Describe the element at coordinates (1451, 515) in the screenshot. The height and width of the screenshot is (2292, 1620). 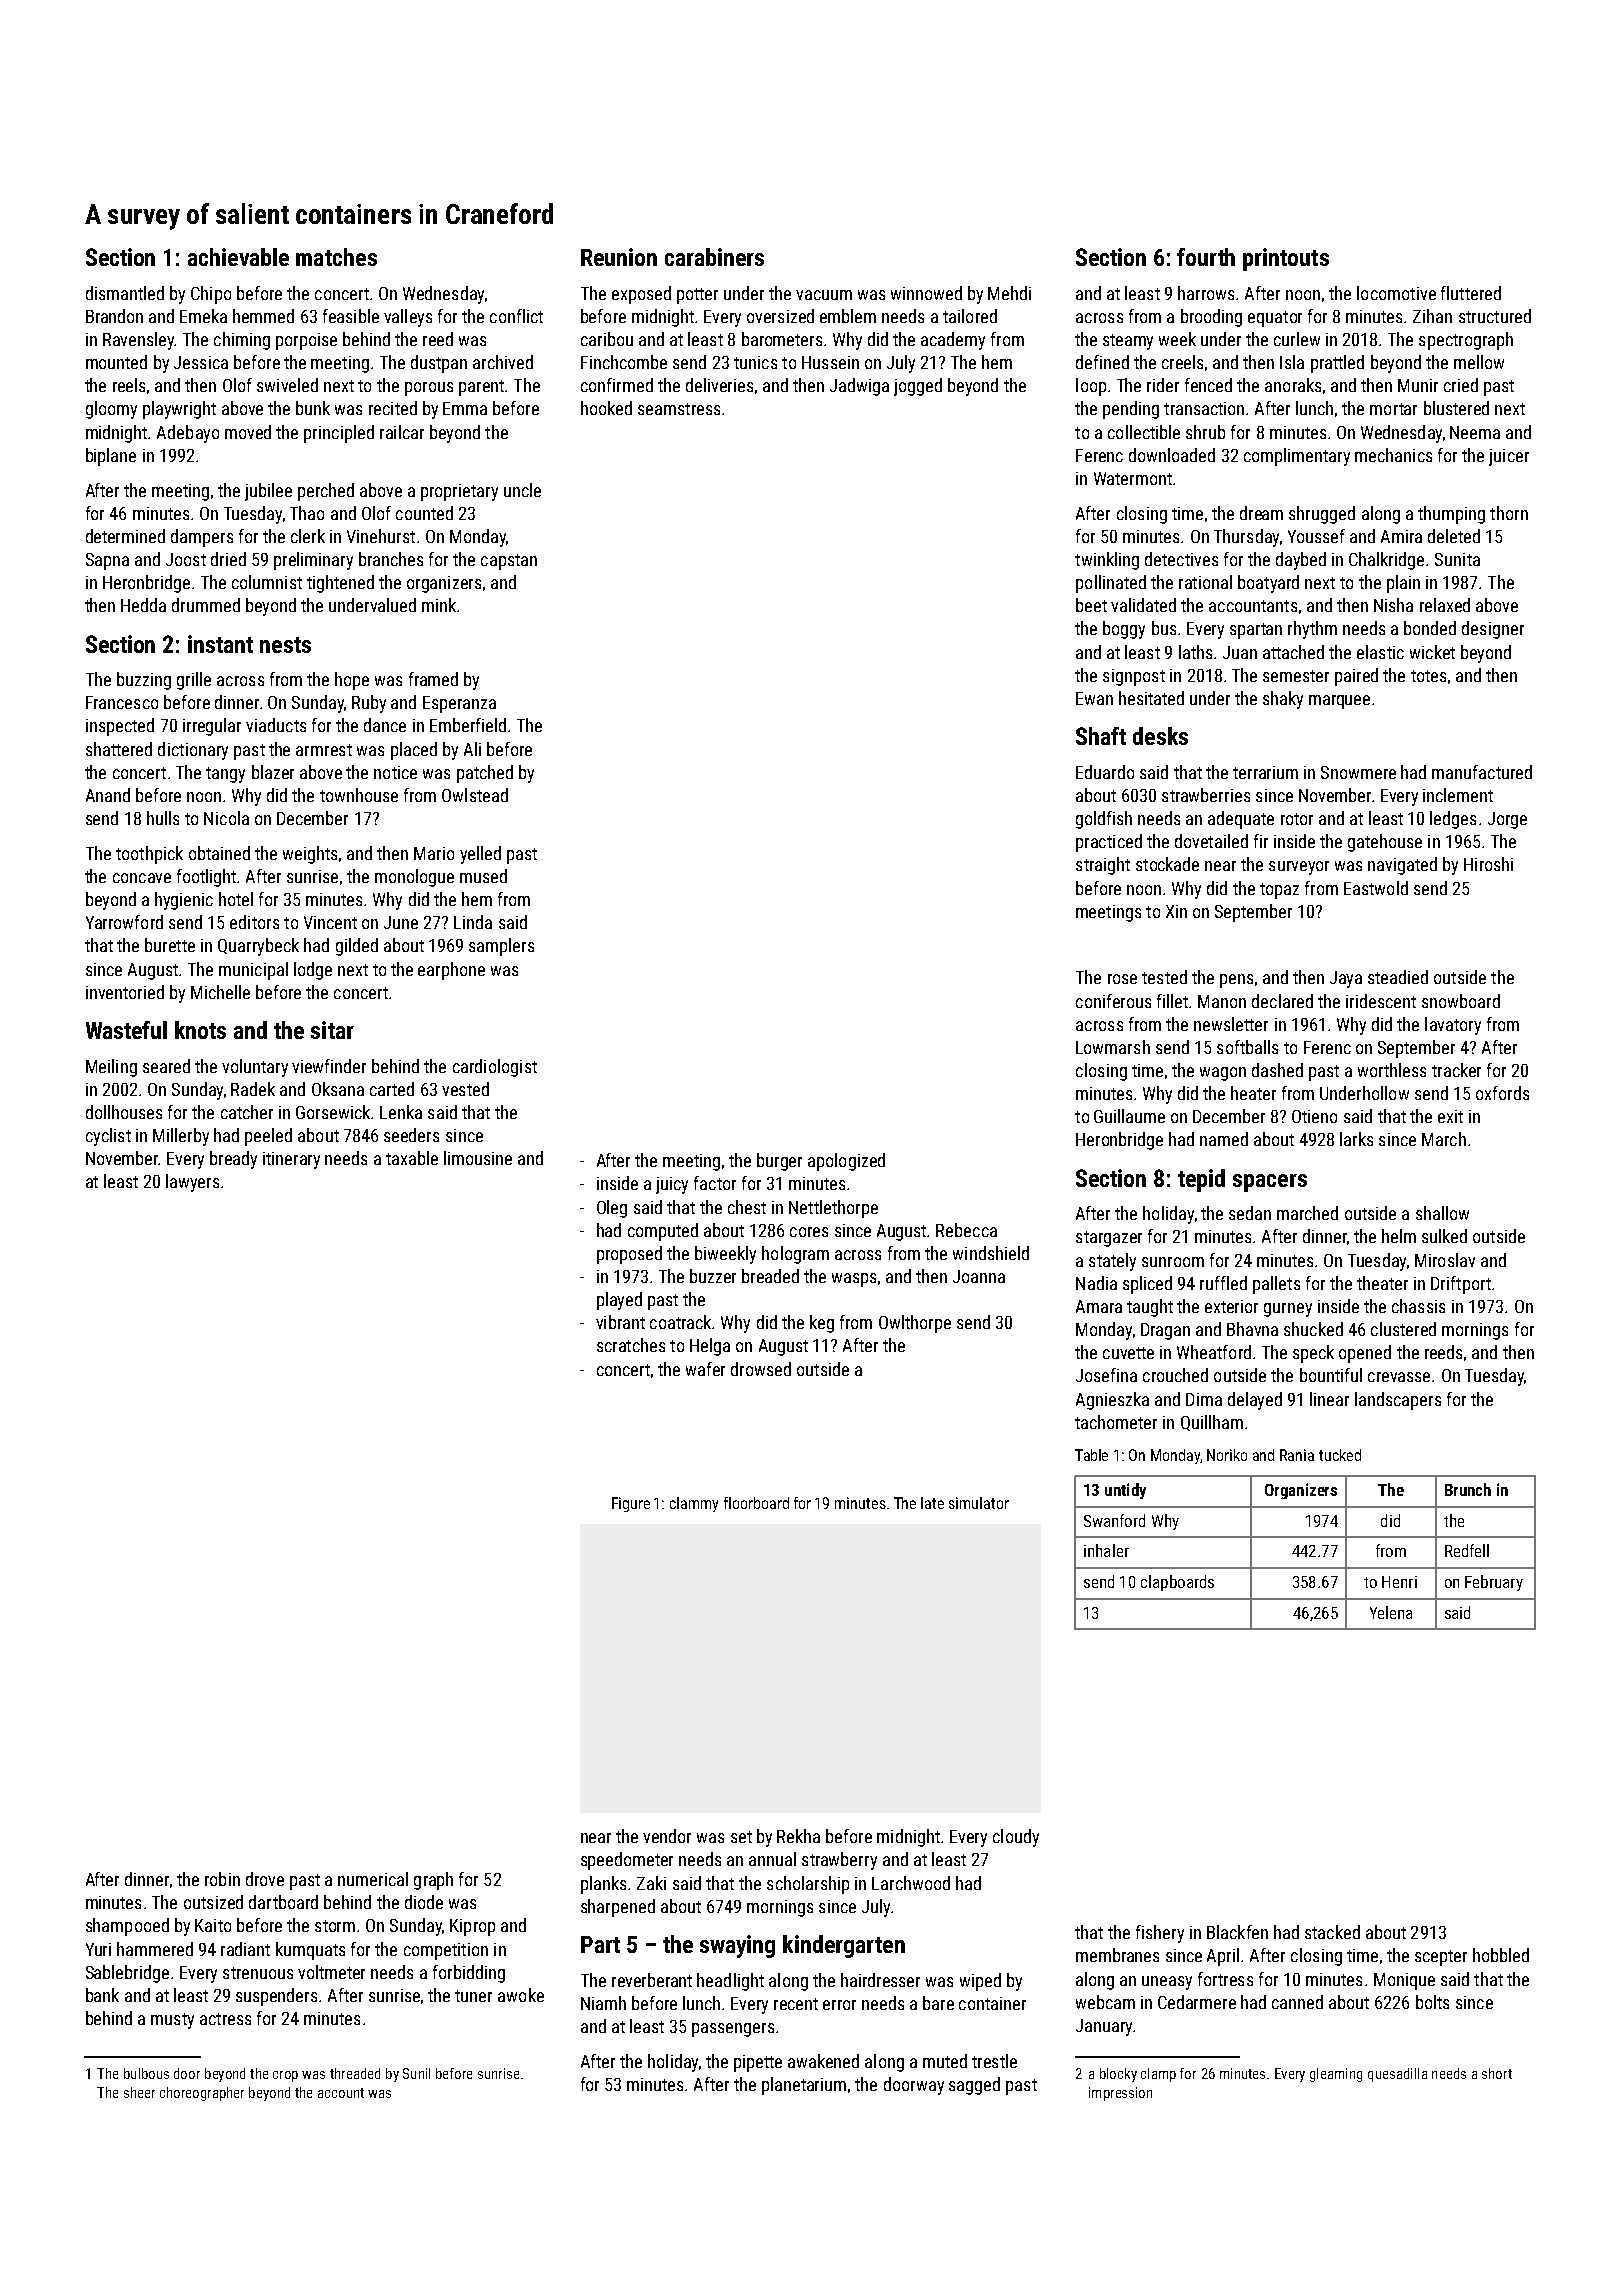
I see `thumping` at that location.
